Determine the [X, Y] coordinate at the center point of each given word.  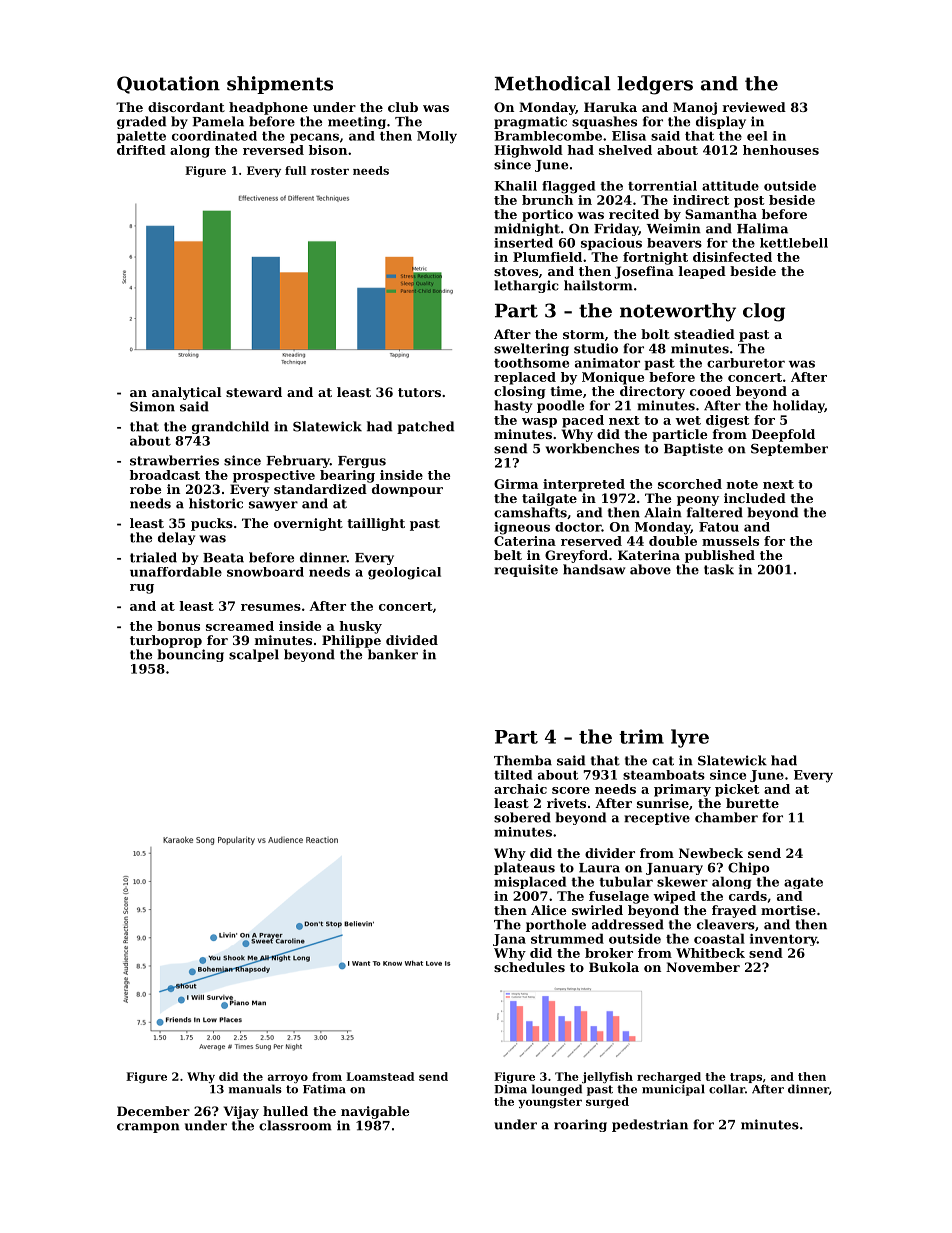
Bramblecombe [548, 136]
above [650, 569]
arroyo [288, 1078]
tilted [513, 775]
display [721, 122]
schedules [529, 967]
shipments [280, 85]
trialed [153, 557]
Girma [516, 484]
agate [803, 883]
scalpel [254, 655]
